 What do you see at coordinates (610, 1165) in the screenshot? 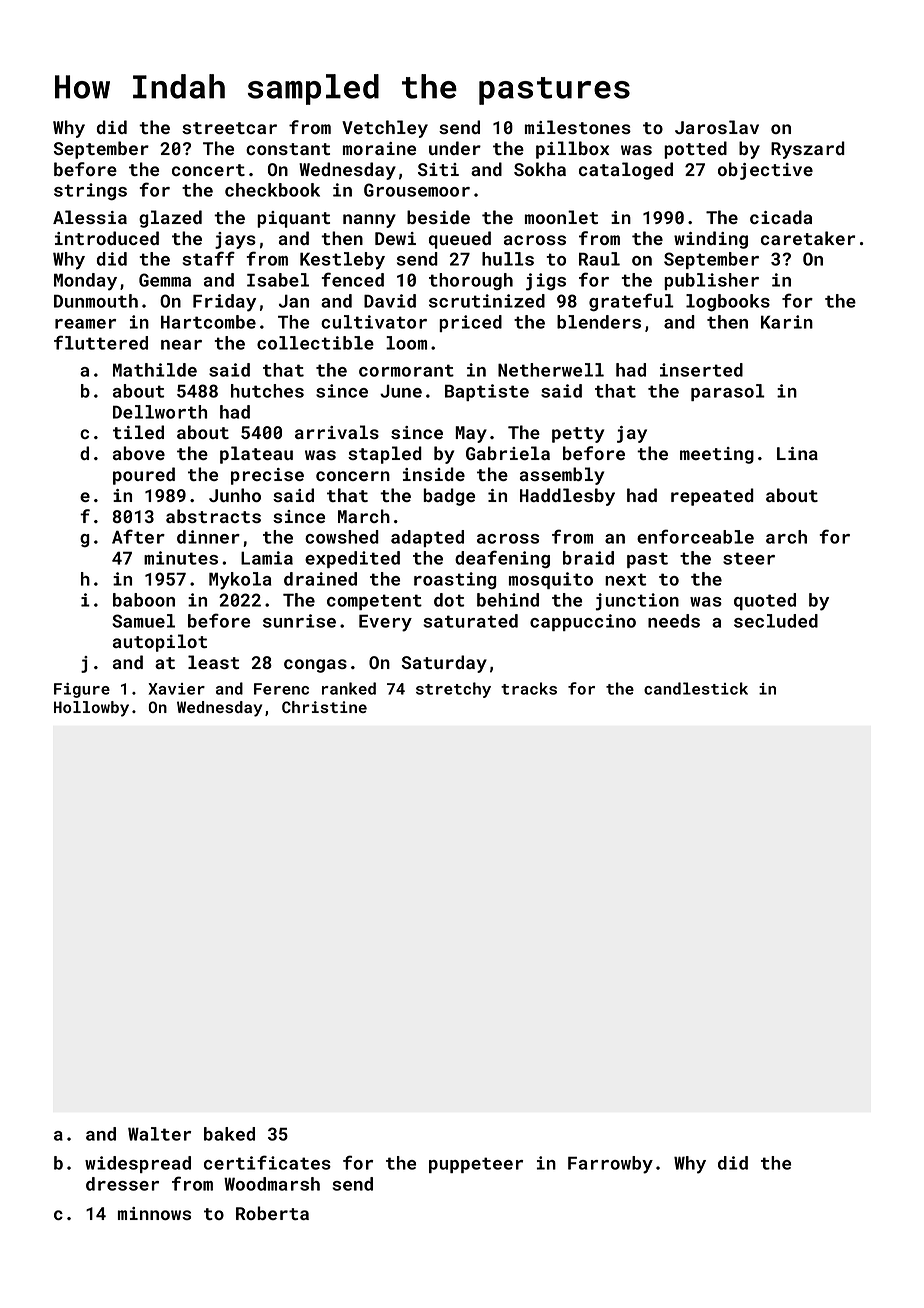
I see `Farrowby` at bounding box center [610, 1165].
